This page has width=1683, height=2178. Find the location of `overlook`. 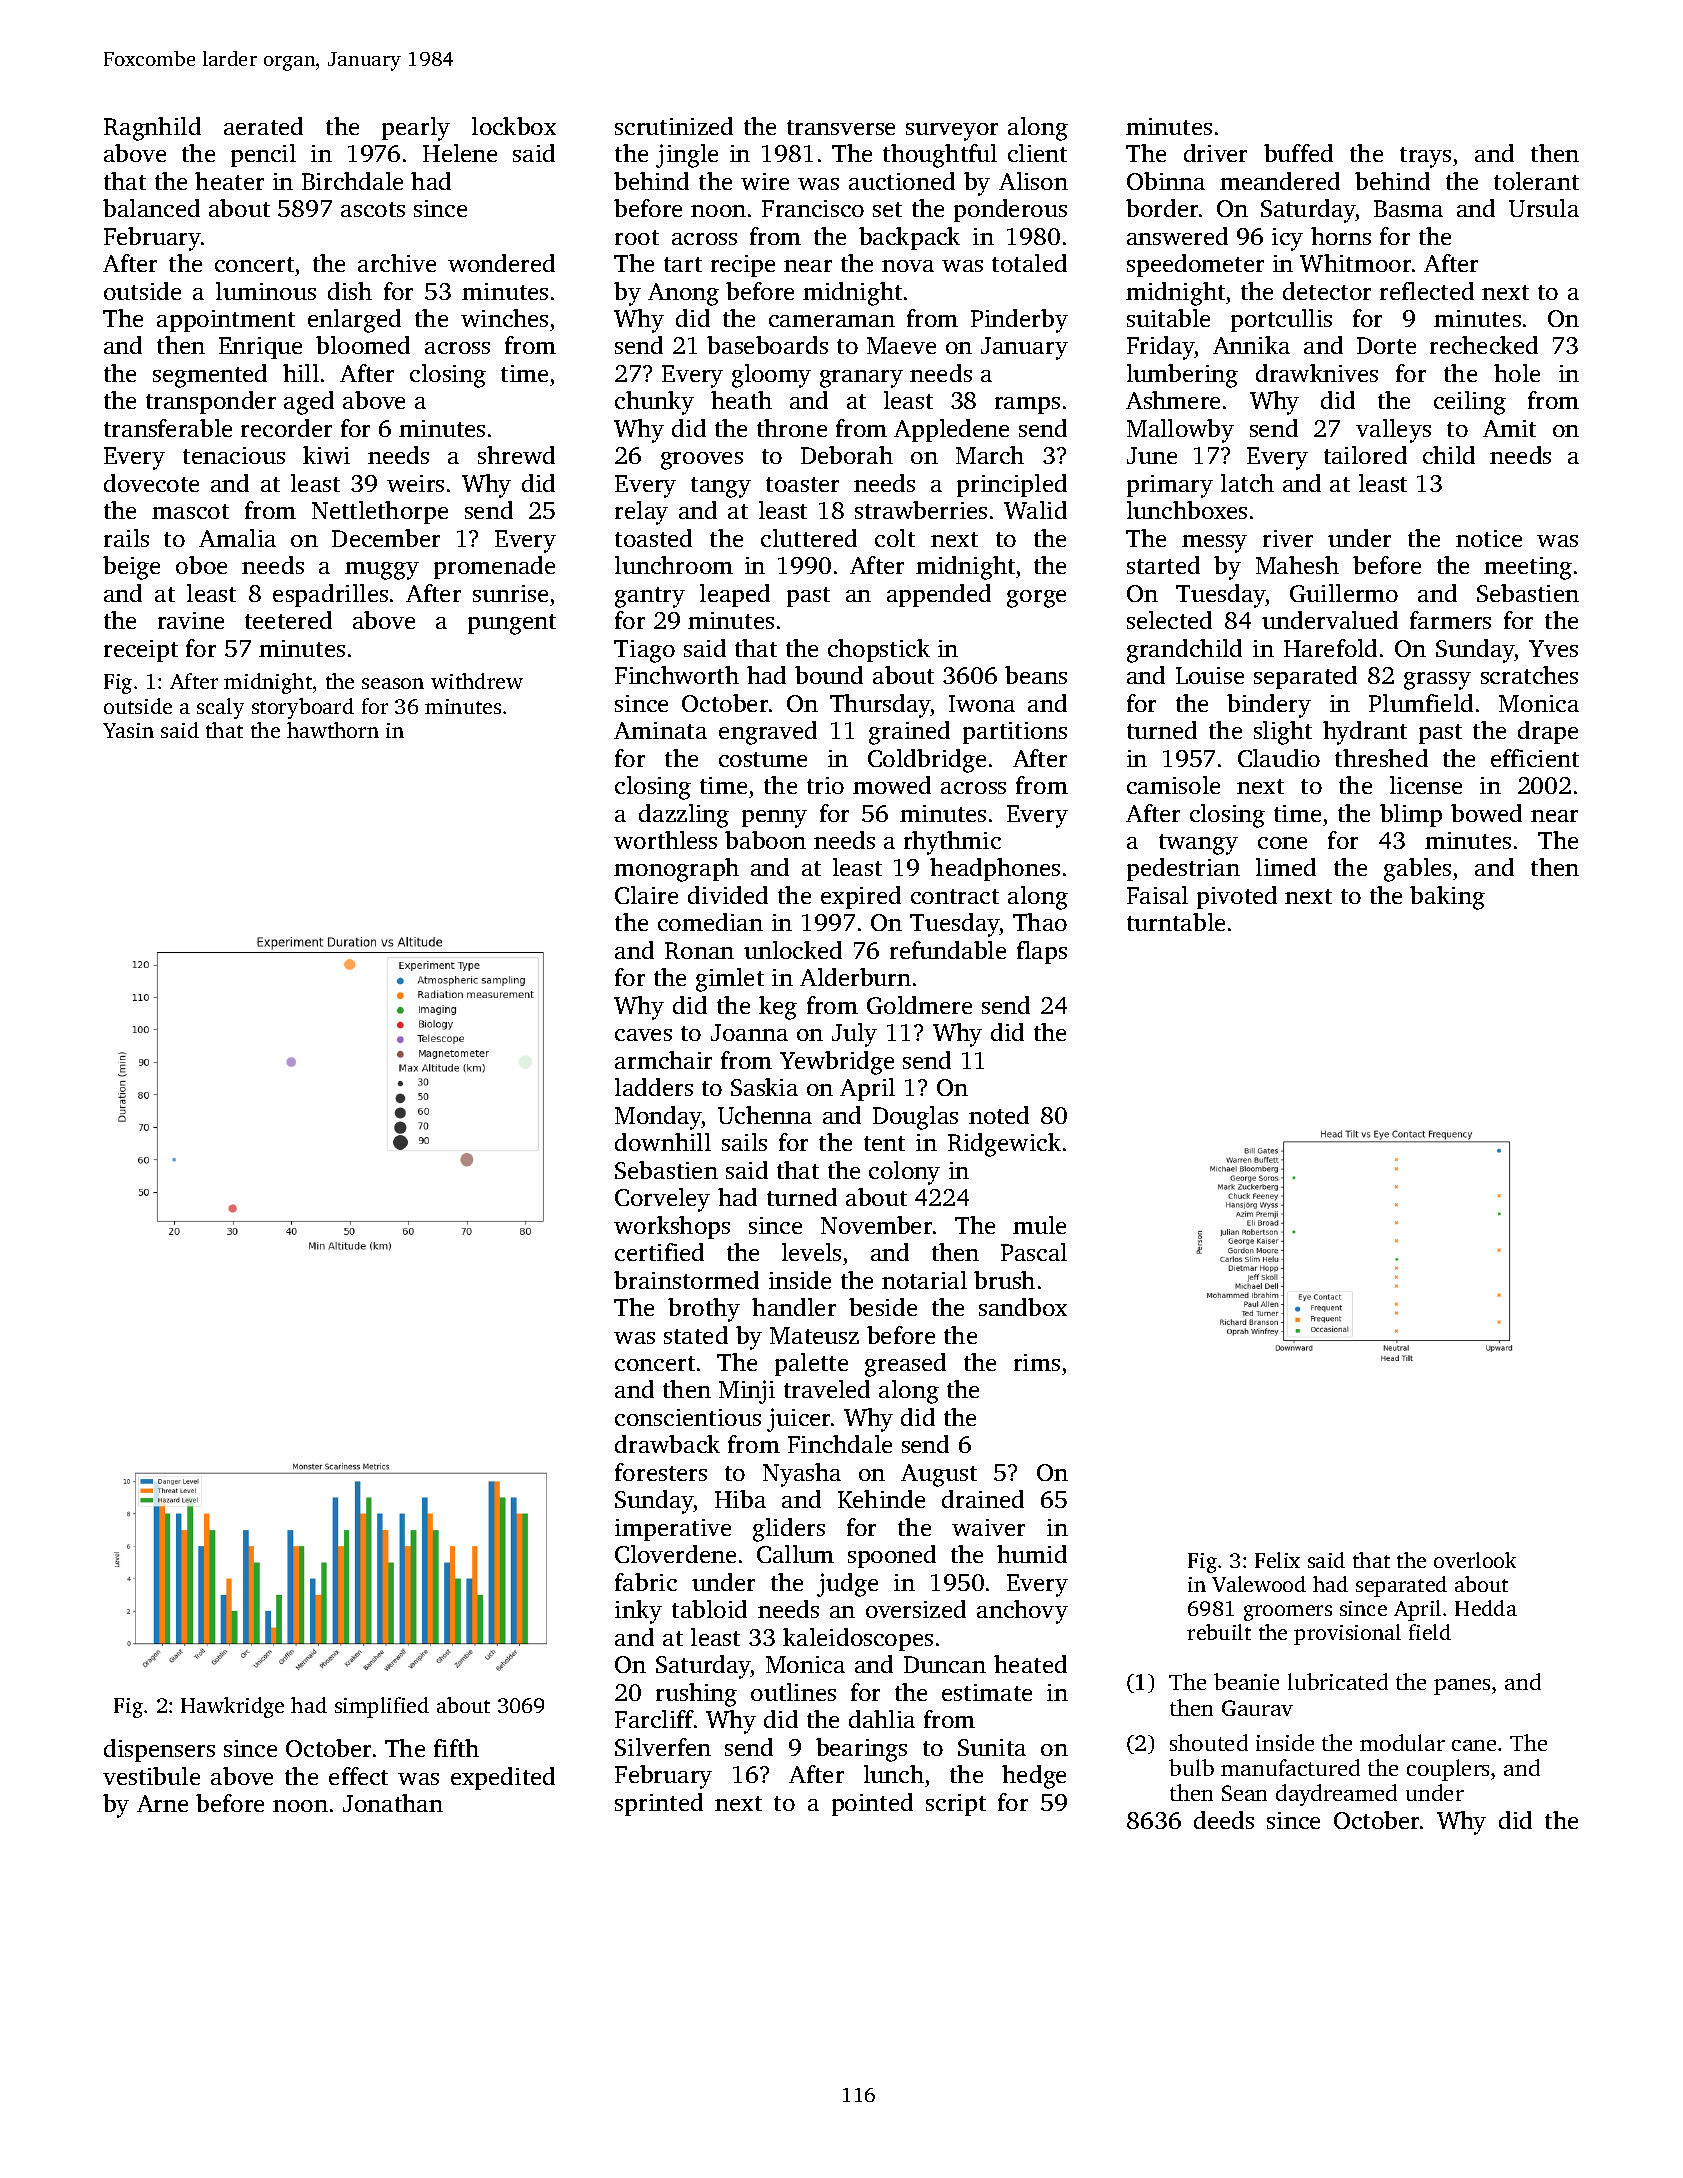

overlook is located at coordinates (1475, 1560).
